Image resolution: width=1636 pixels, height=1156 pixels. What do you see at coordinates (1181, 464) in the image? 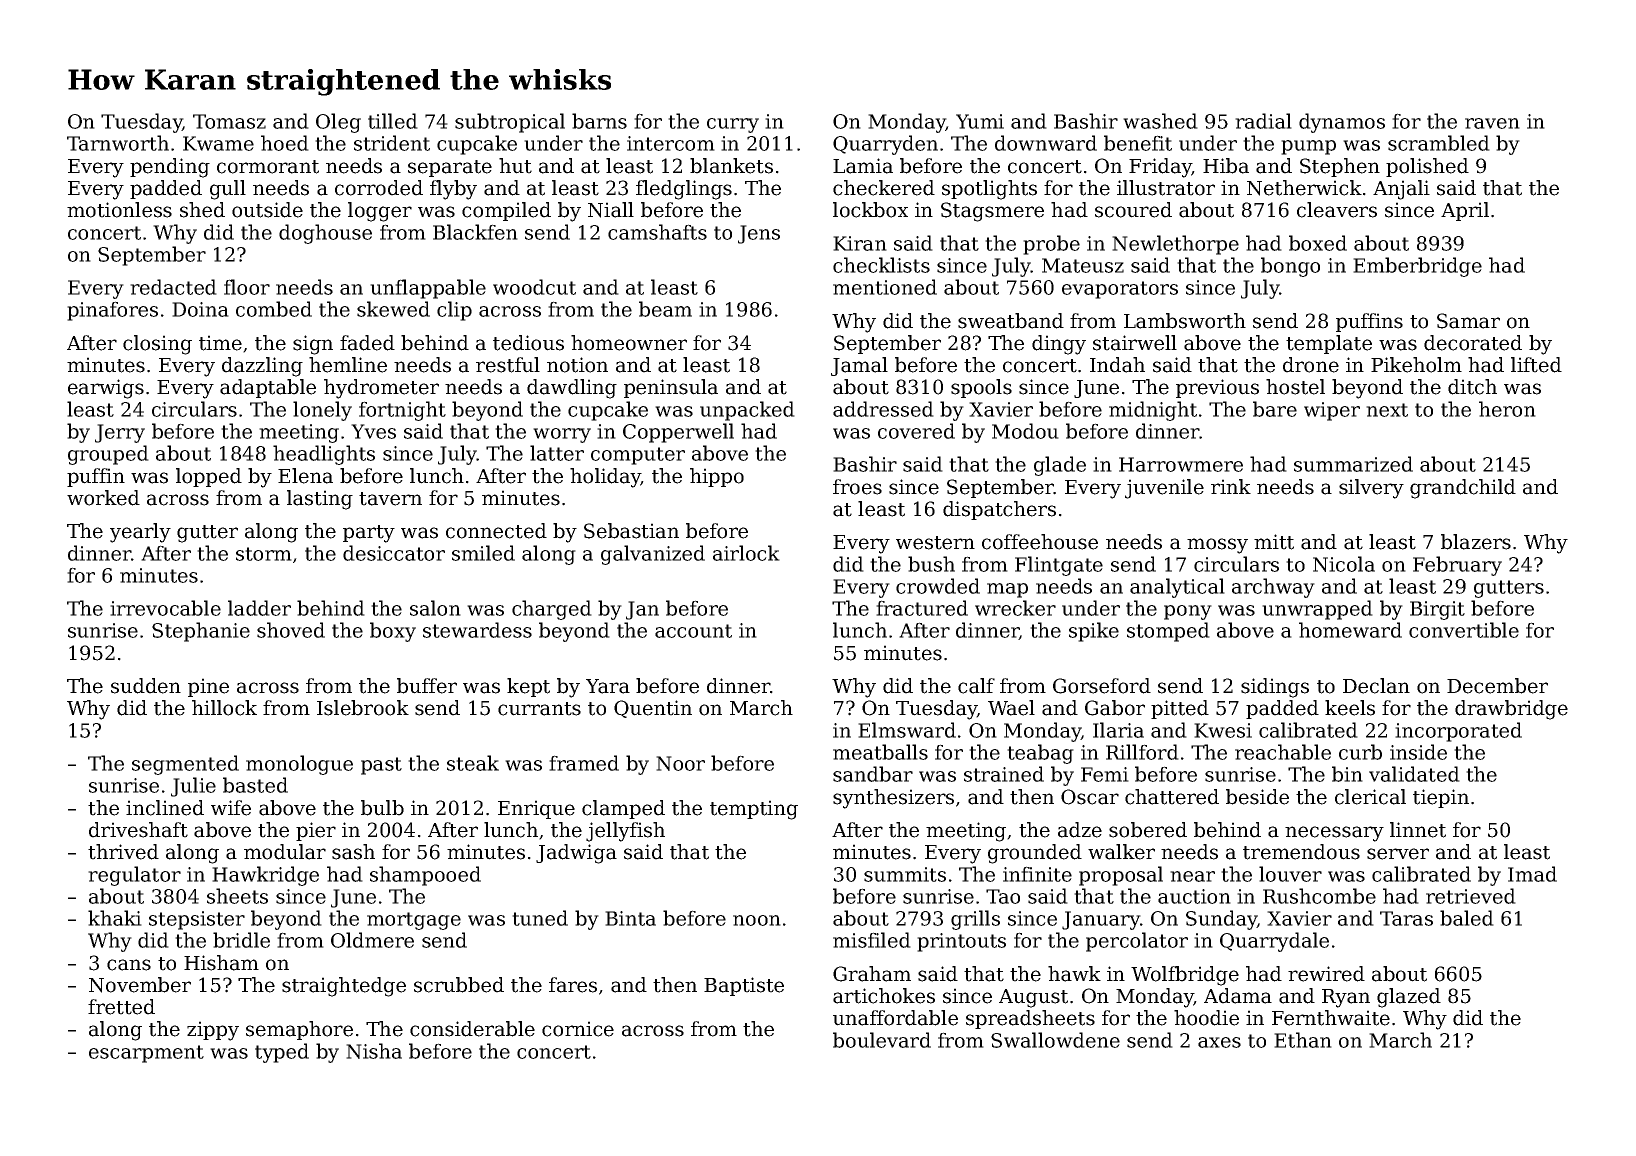
I see `Harrowmere` at bounding box center [1181, 464].
